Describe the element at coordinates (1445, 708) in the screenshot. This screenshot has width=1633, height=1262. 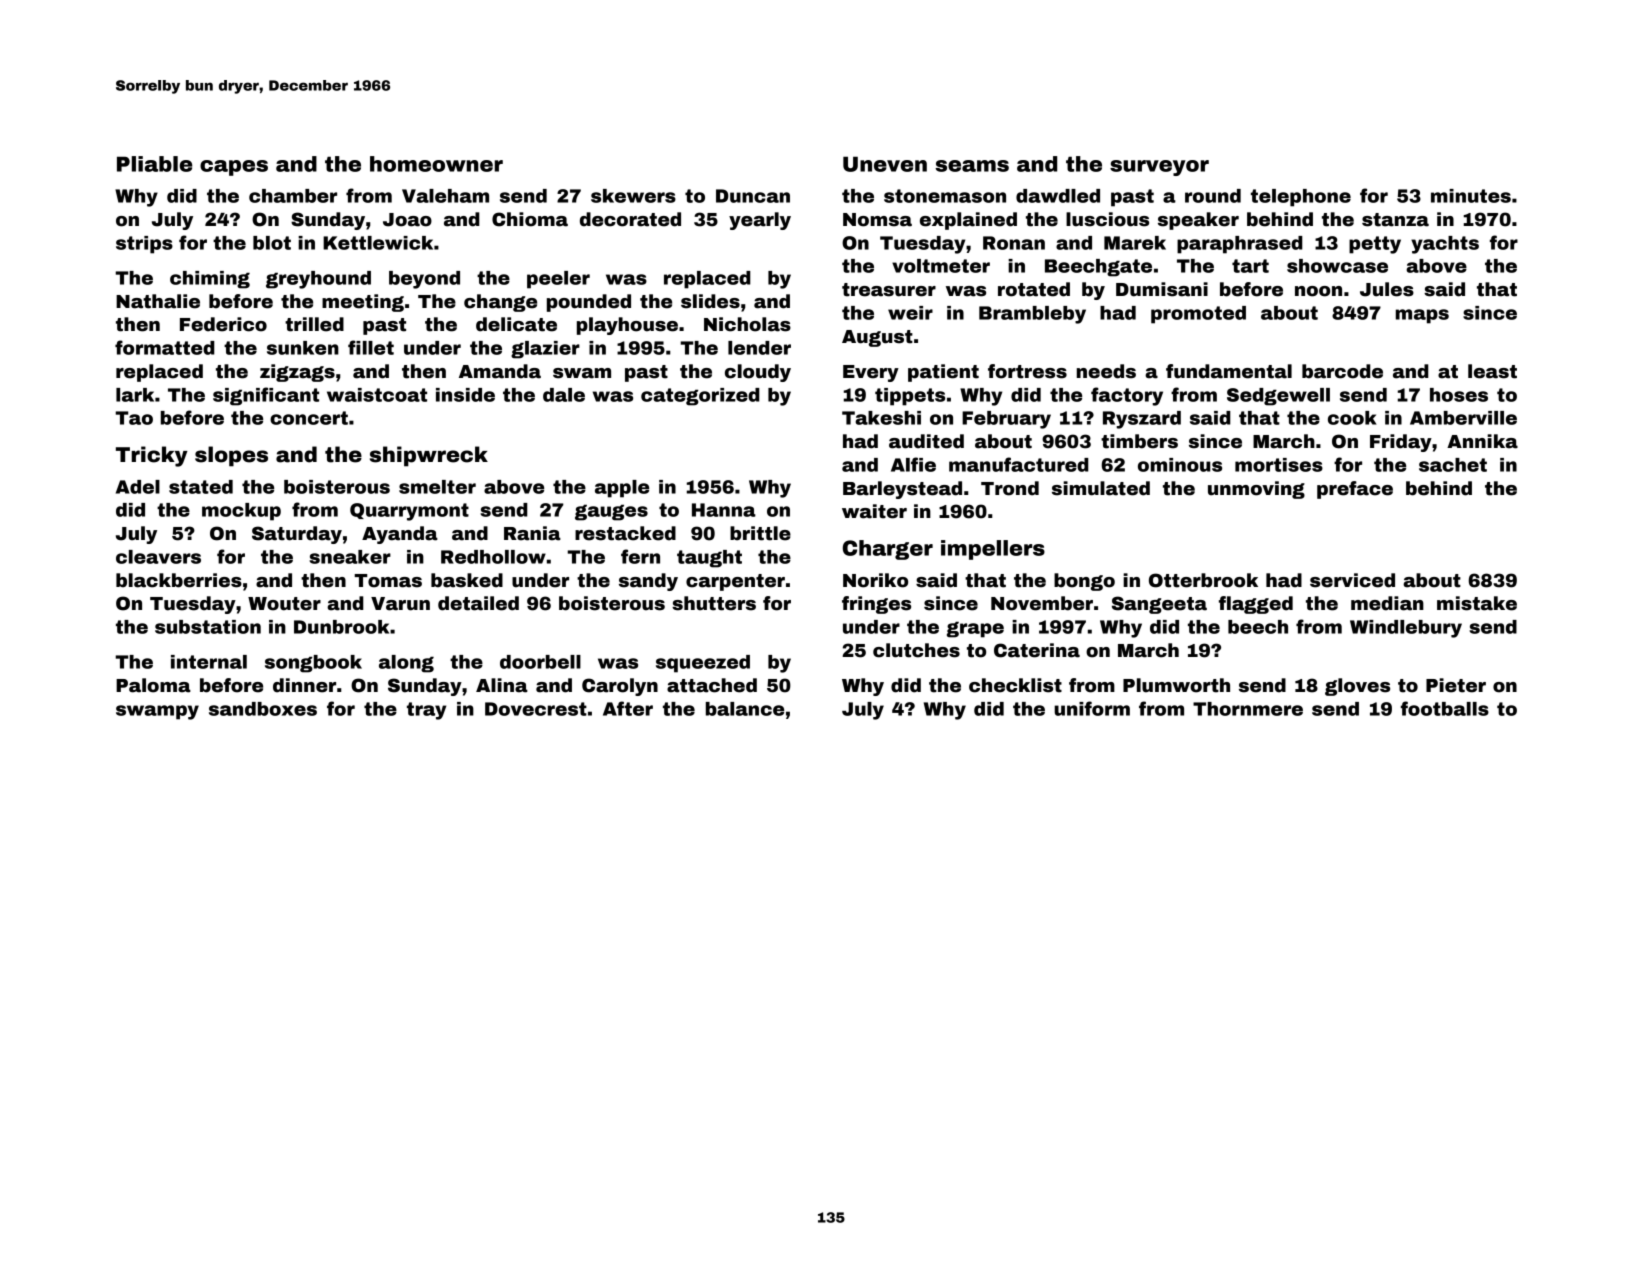
I see `footballs` at that location.
